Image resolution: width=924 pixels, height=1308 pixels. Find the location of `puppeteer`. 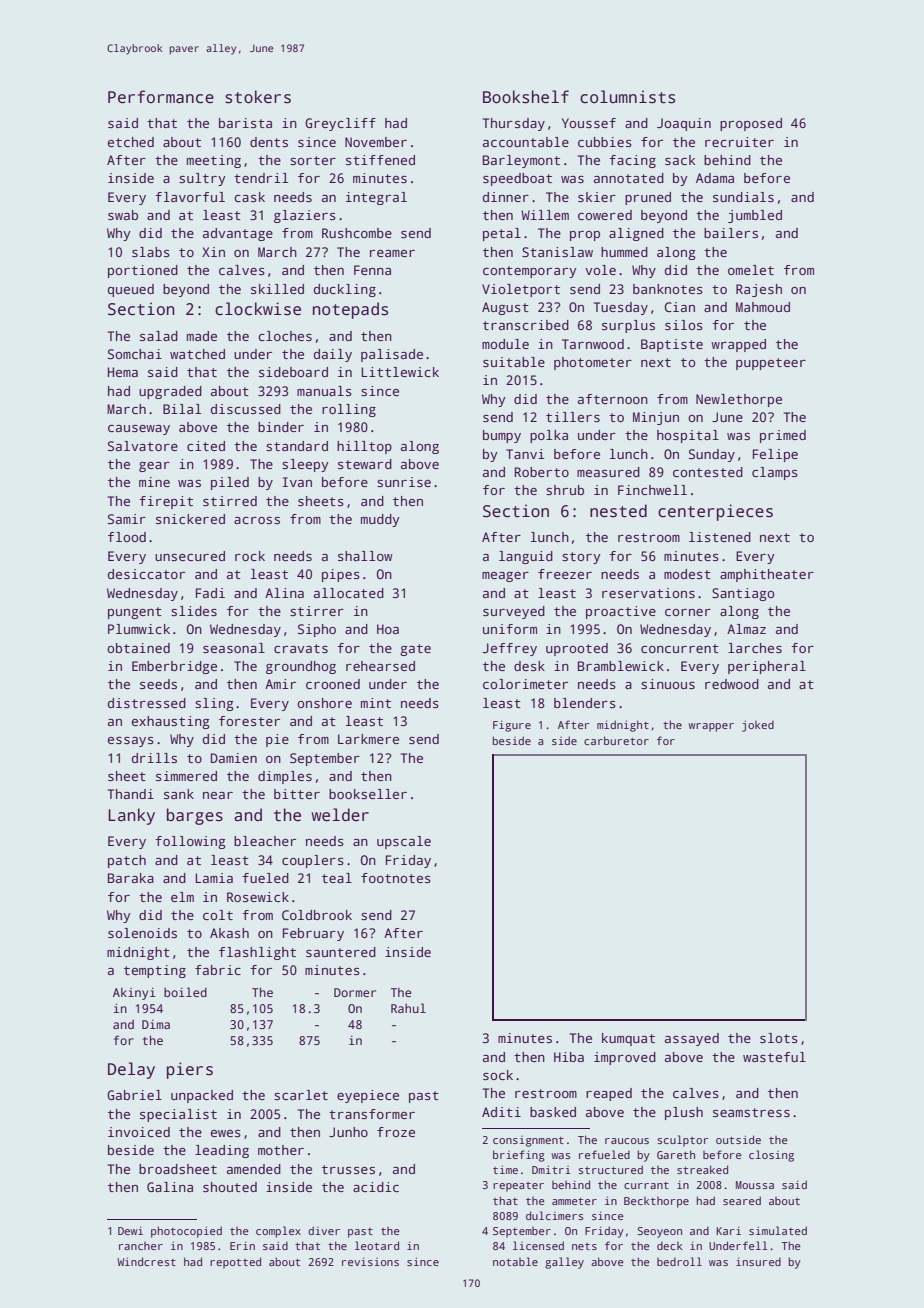

puppeteer is located at coordinates (771, 364).
